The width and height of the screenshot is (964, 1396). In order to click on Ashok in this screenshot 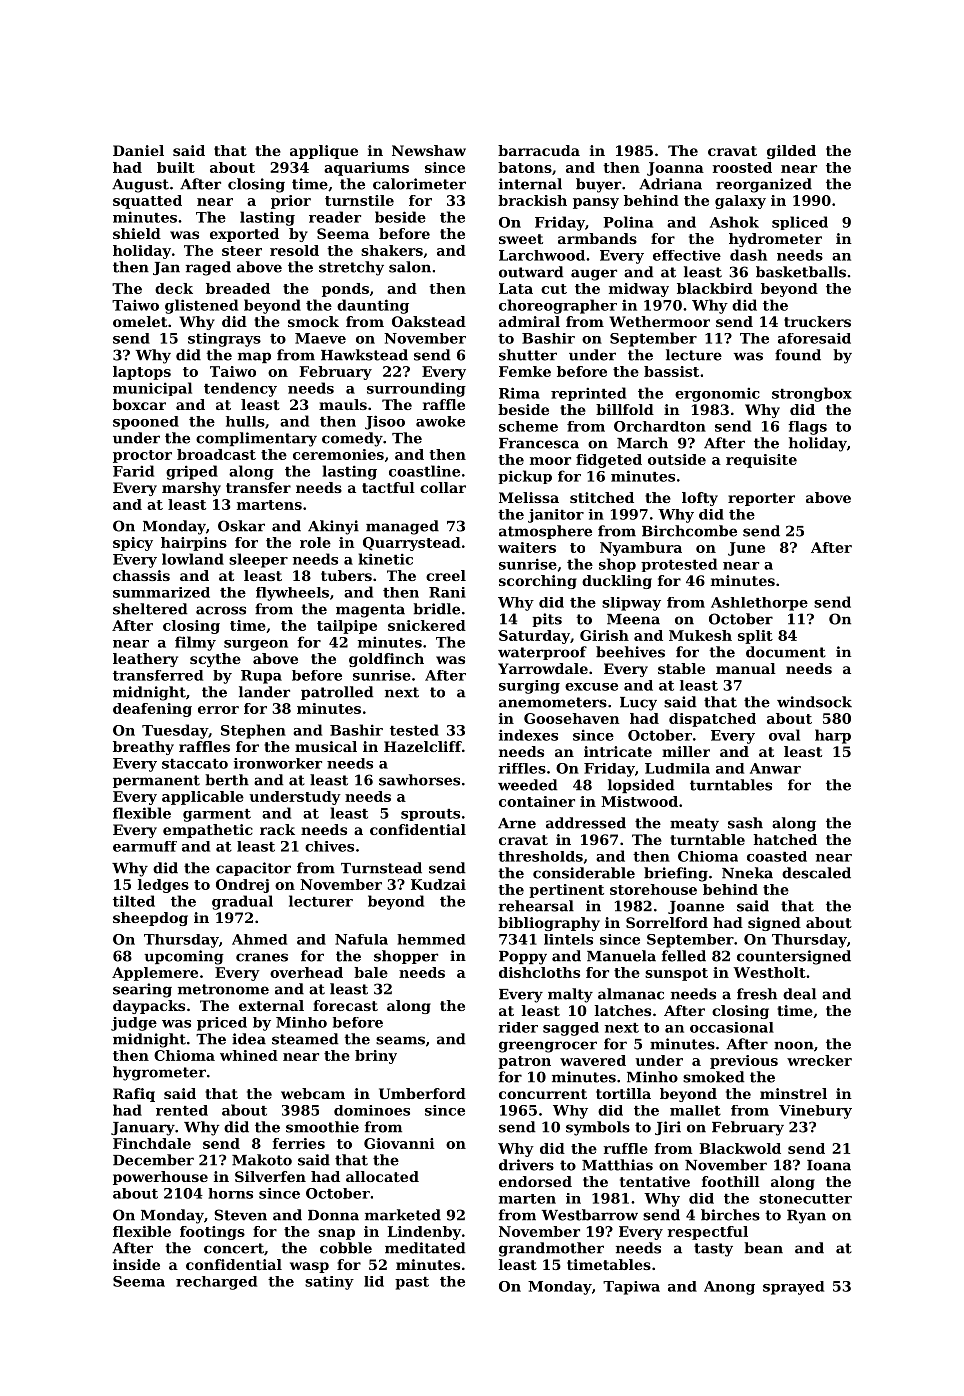, I will do `click(734, 222)`.
